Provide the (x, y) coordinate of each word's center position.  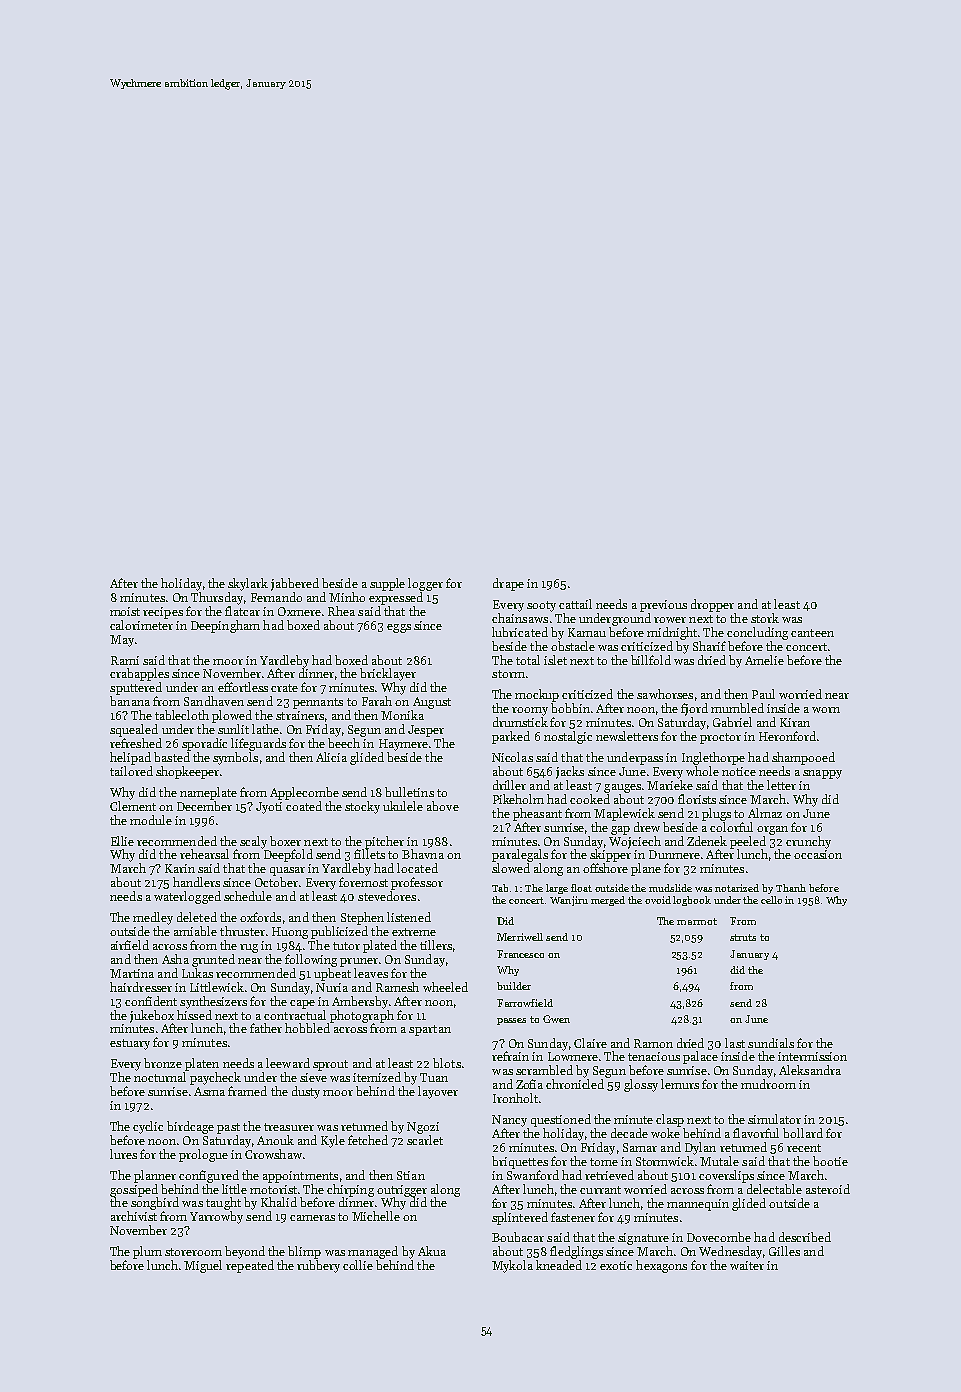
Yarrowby (216, 1217)
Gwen (556, 1019)
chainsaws (520, 618)
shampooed (803, 758)
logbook (692, 901)
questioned (561, 1120)
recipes (163, 613)
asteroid (828, 1189)
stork (765, 618)
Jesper (426, 731)
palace (700, 1057)
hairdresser (141, 987)
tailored (131, 771)
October (276, 882)
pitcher (384, 842)
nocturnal (160, 1077)
